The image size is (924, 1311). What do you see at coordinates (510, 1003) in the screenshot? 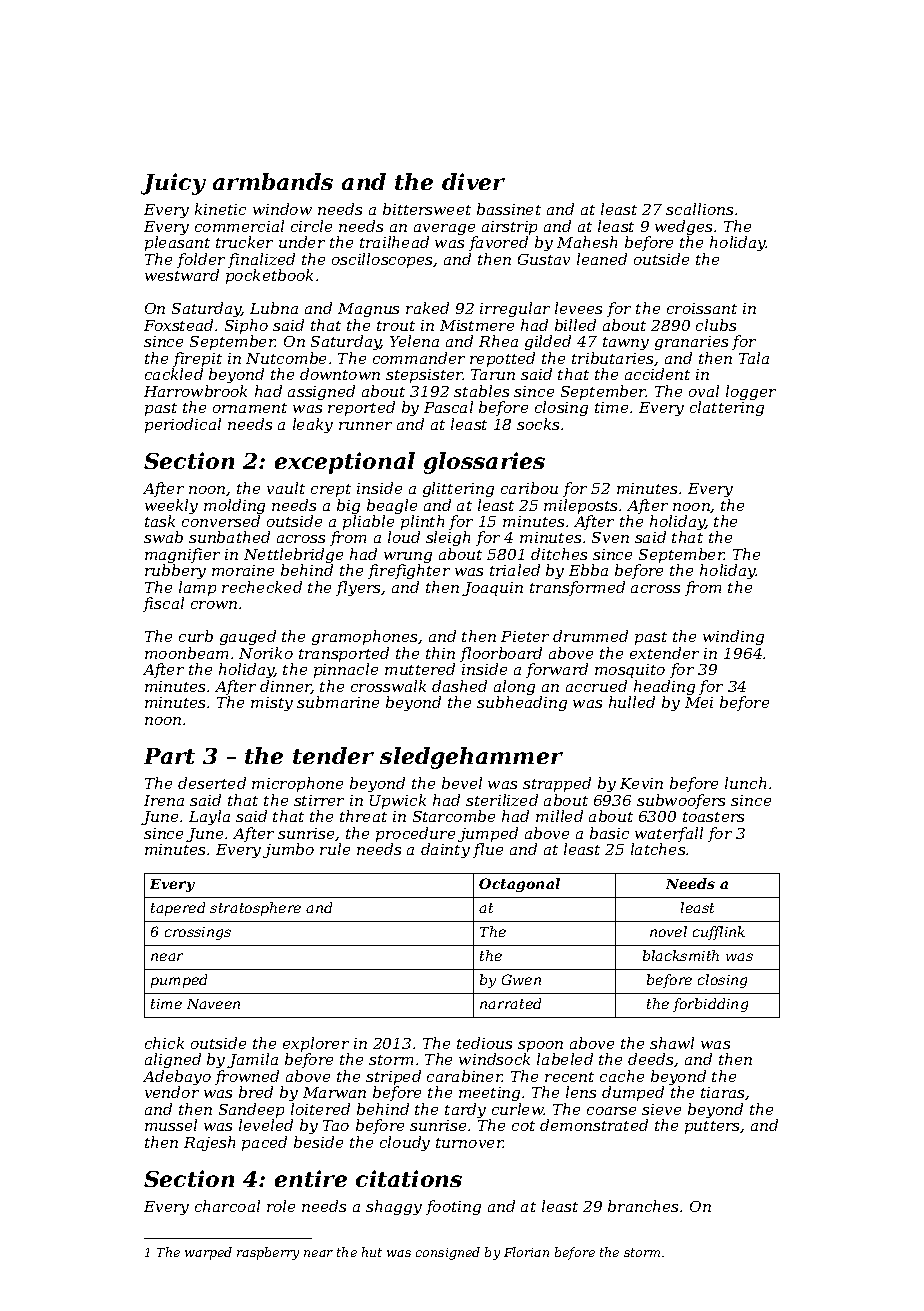
I see `narrated` at bounding box center [510, 1003].
